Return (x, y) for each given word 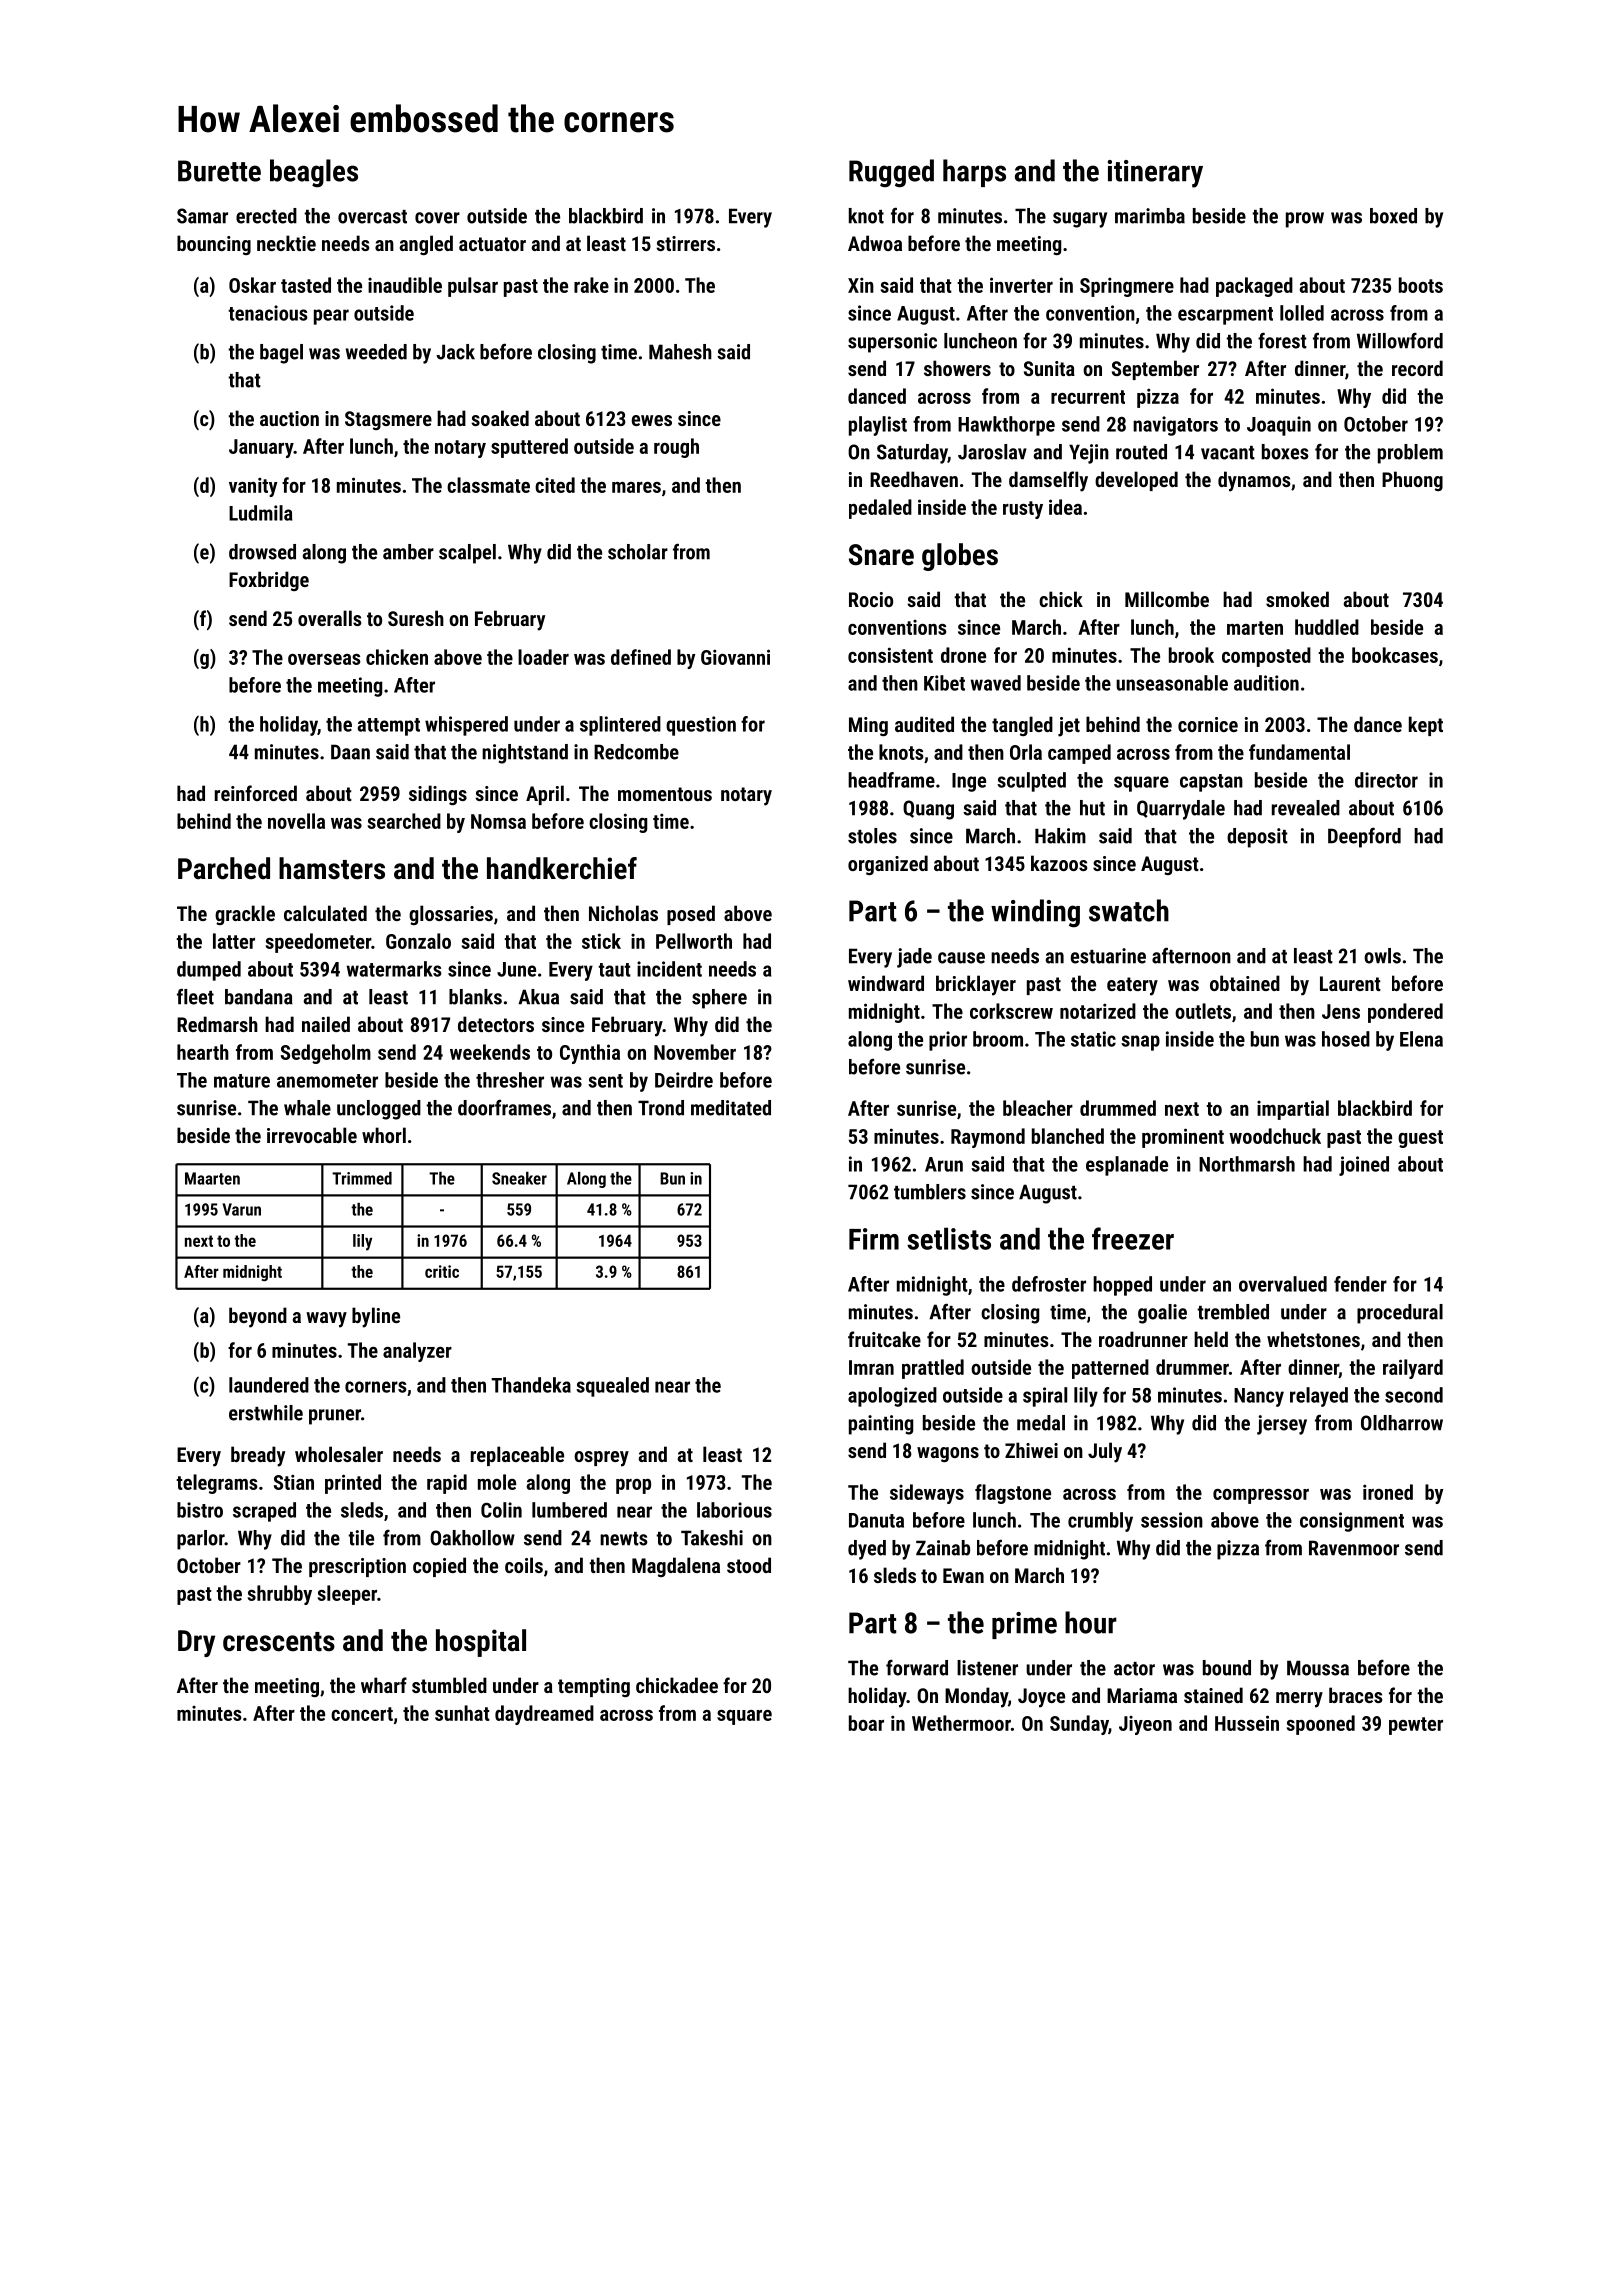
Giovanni (735, 657)
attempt (388, 727)
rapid (447, 1484)
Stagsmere (388, 420)
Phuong (1412, 481)
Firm (874, 1239)
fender (1360, 1284)
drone (963, 655)
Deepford (1364, 837)
